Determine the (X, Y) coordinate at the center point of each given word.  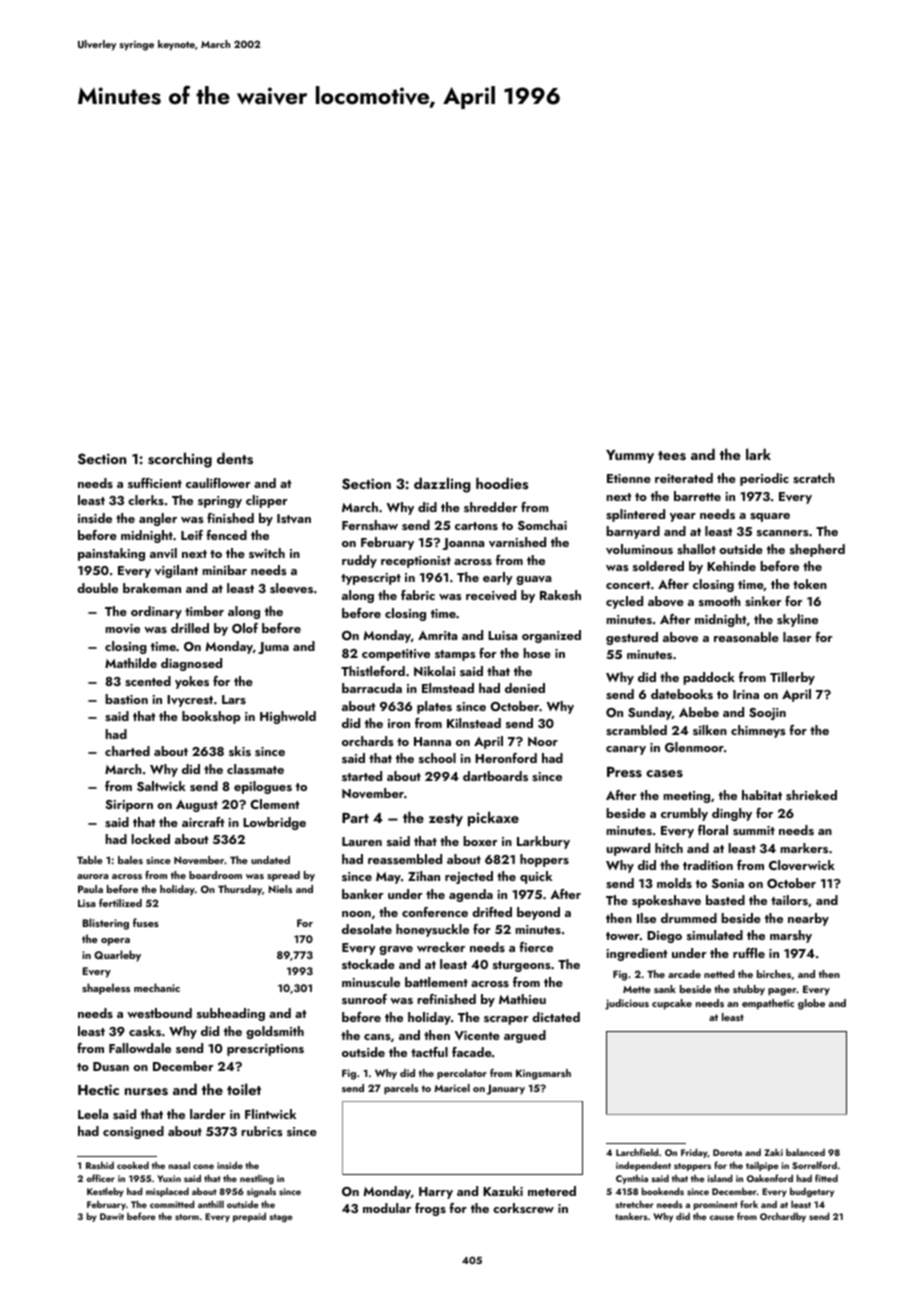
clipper (267, 501)
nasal (179, 1165)
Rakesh (560, 595)
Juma (273, 648)
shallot (696, 549)
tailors (789, 900)
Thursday (240, 890)
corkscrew (523, 1208)
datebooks (682, 694)
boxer (480, 841)
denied (525, 688)
